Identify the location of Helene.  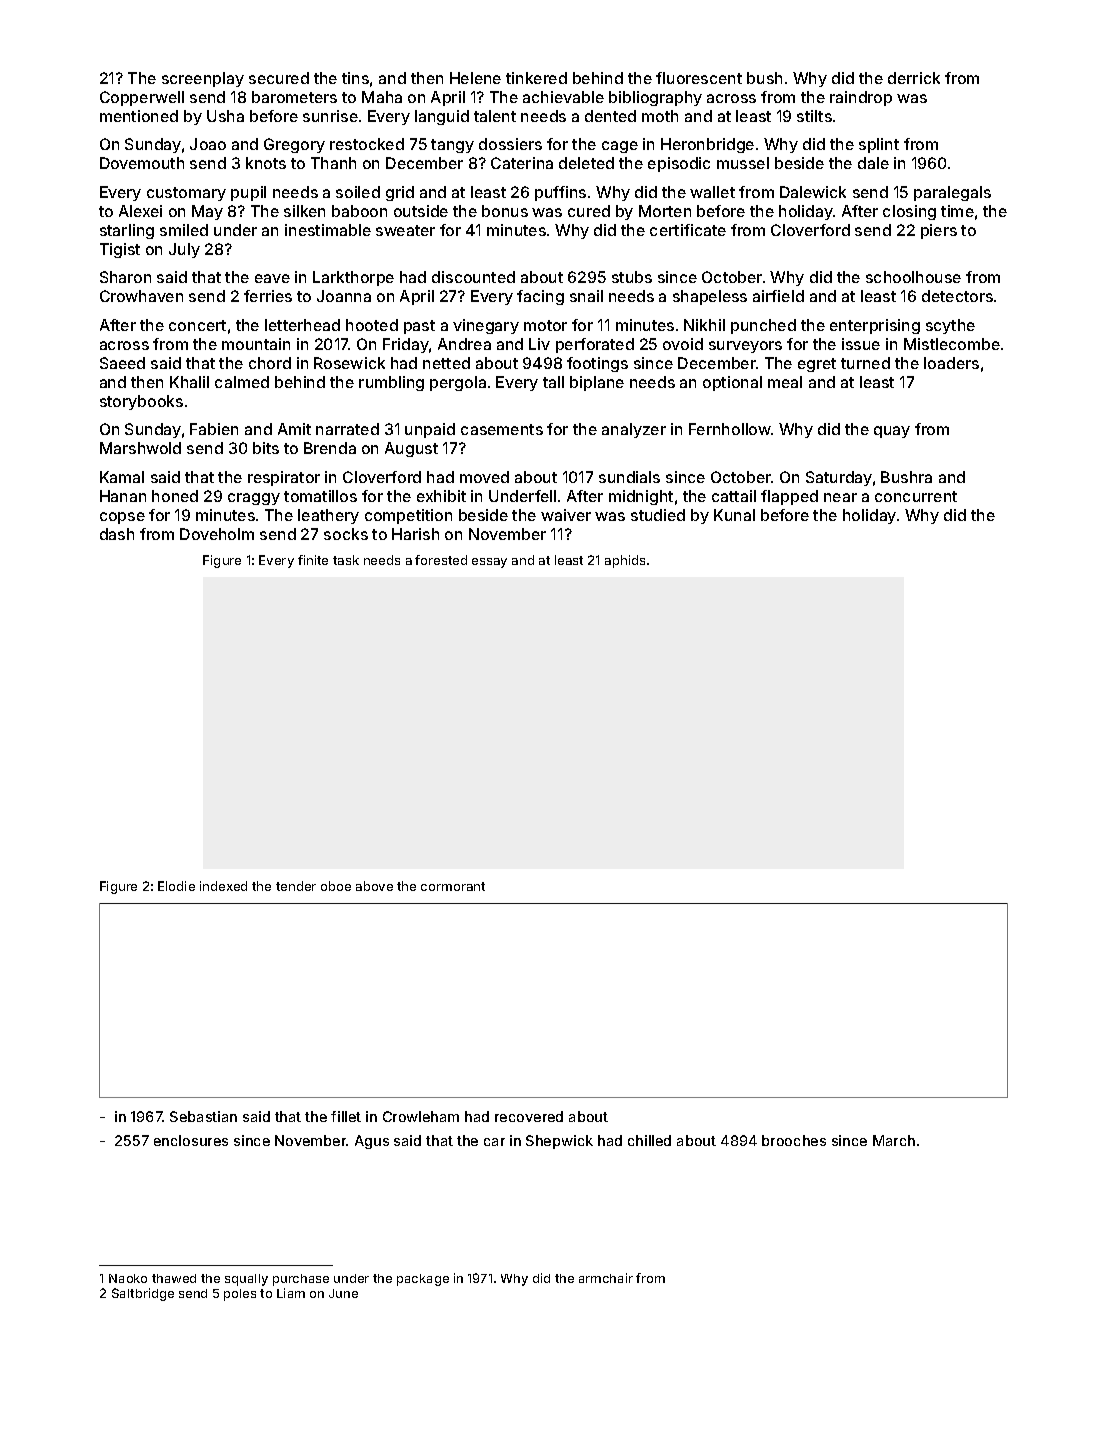
(475, 78).
